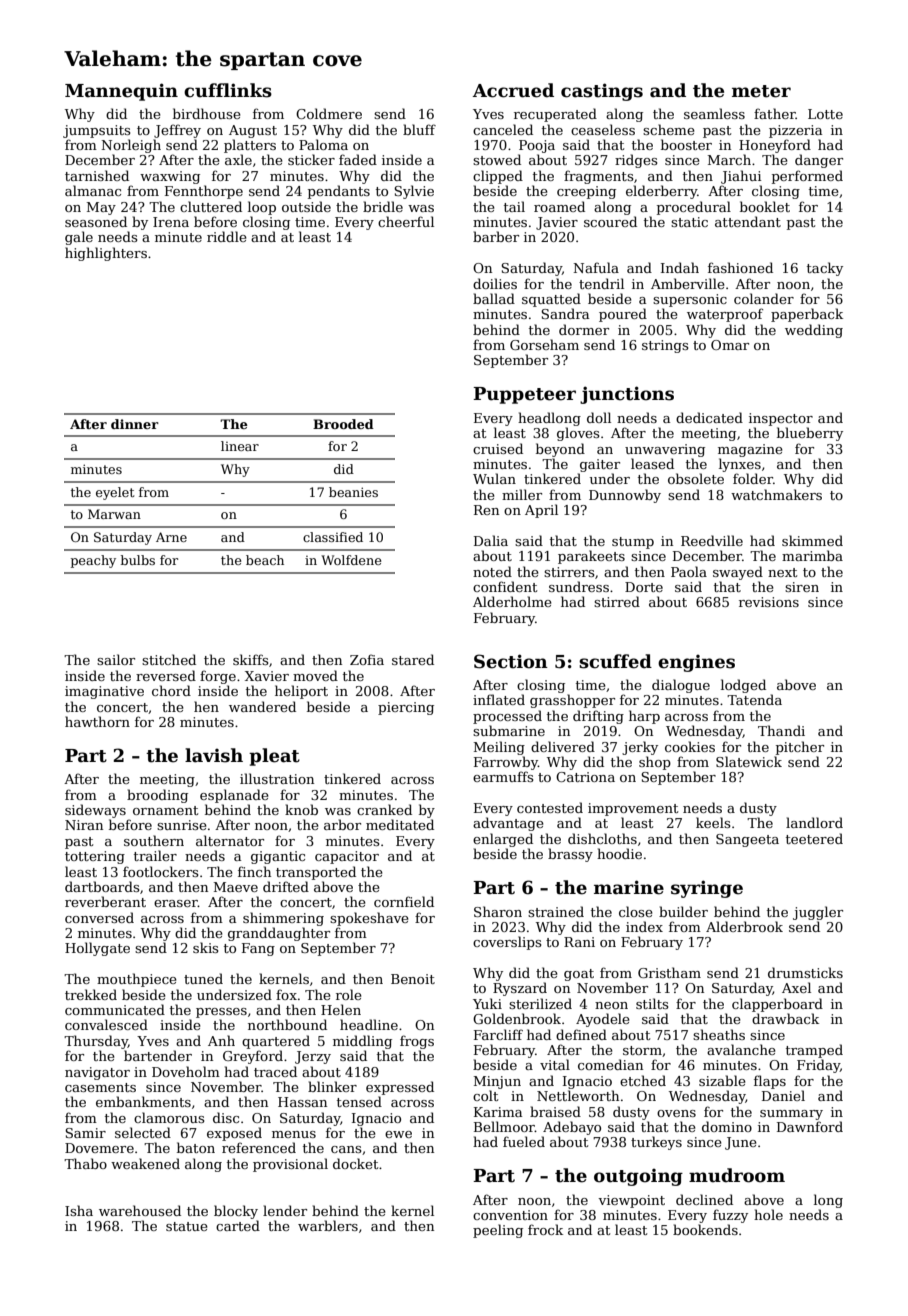  What do you see at coordinates (106, 254) in the screenshot?
I see `highlighters` at bounding box center [106, 254].
